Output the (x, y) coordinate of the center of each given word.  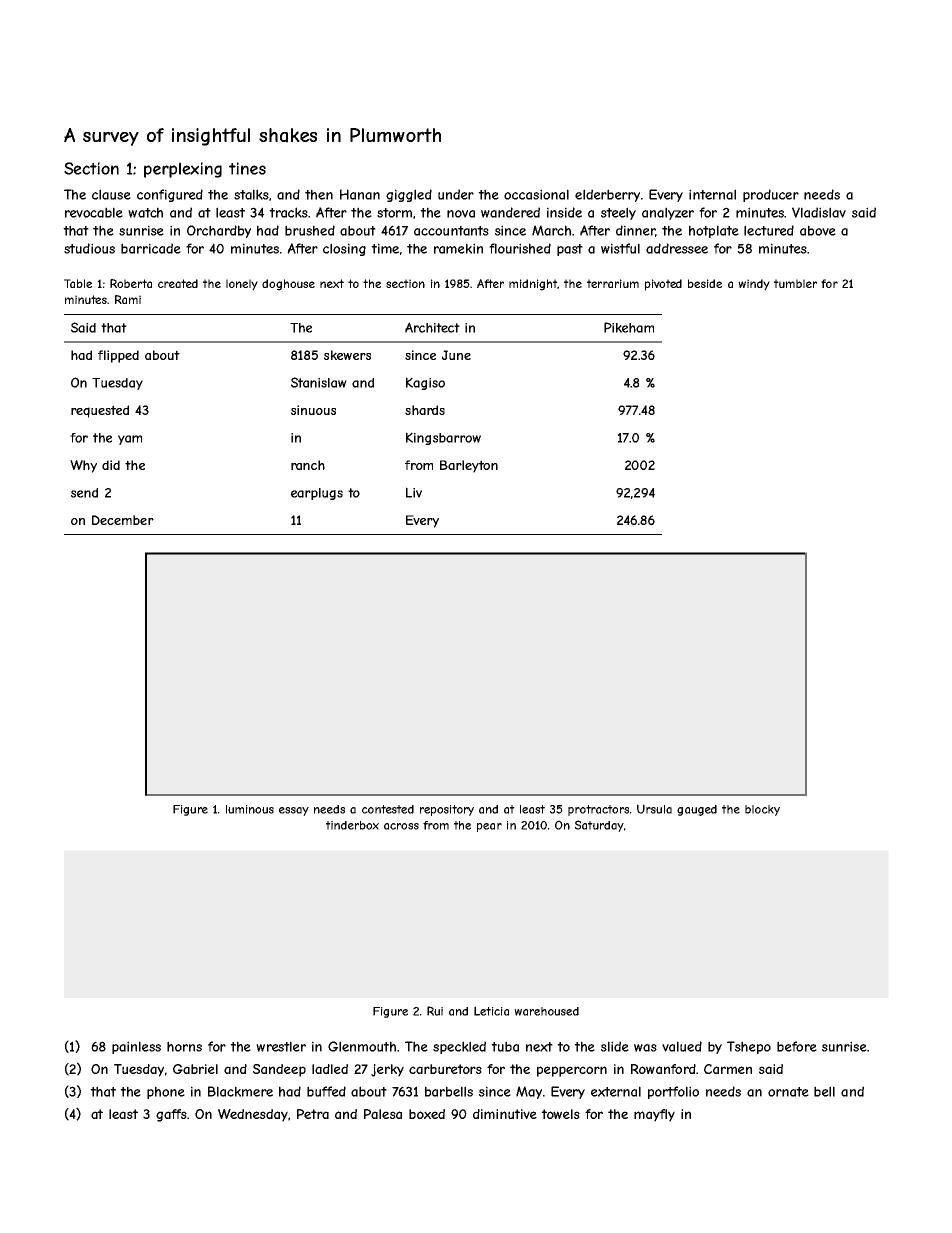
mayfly (654, 1115)
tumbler (795, 283)
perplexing (183, 170)
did (111, 465)
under (456, 194)
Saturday (599, 826)
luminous (250, 809)
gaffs (171, 1115)
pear (489, 827)
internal (712, 194)
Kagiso (425, 383)
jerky (387, 1070)
